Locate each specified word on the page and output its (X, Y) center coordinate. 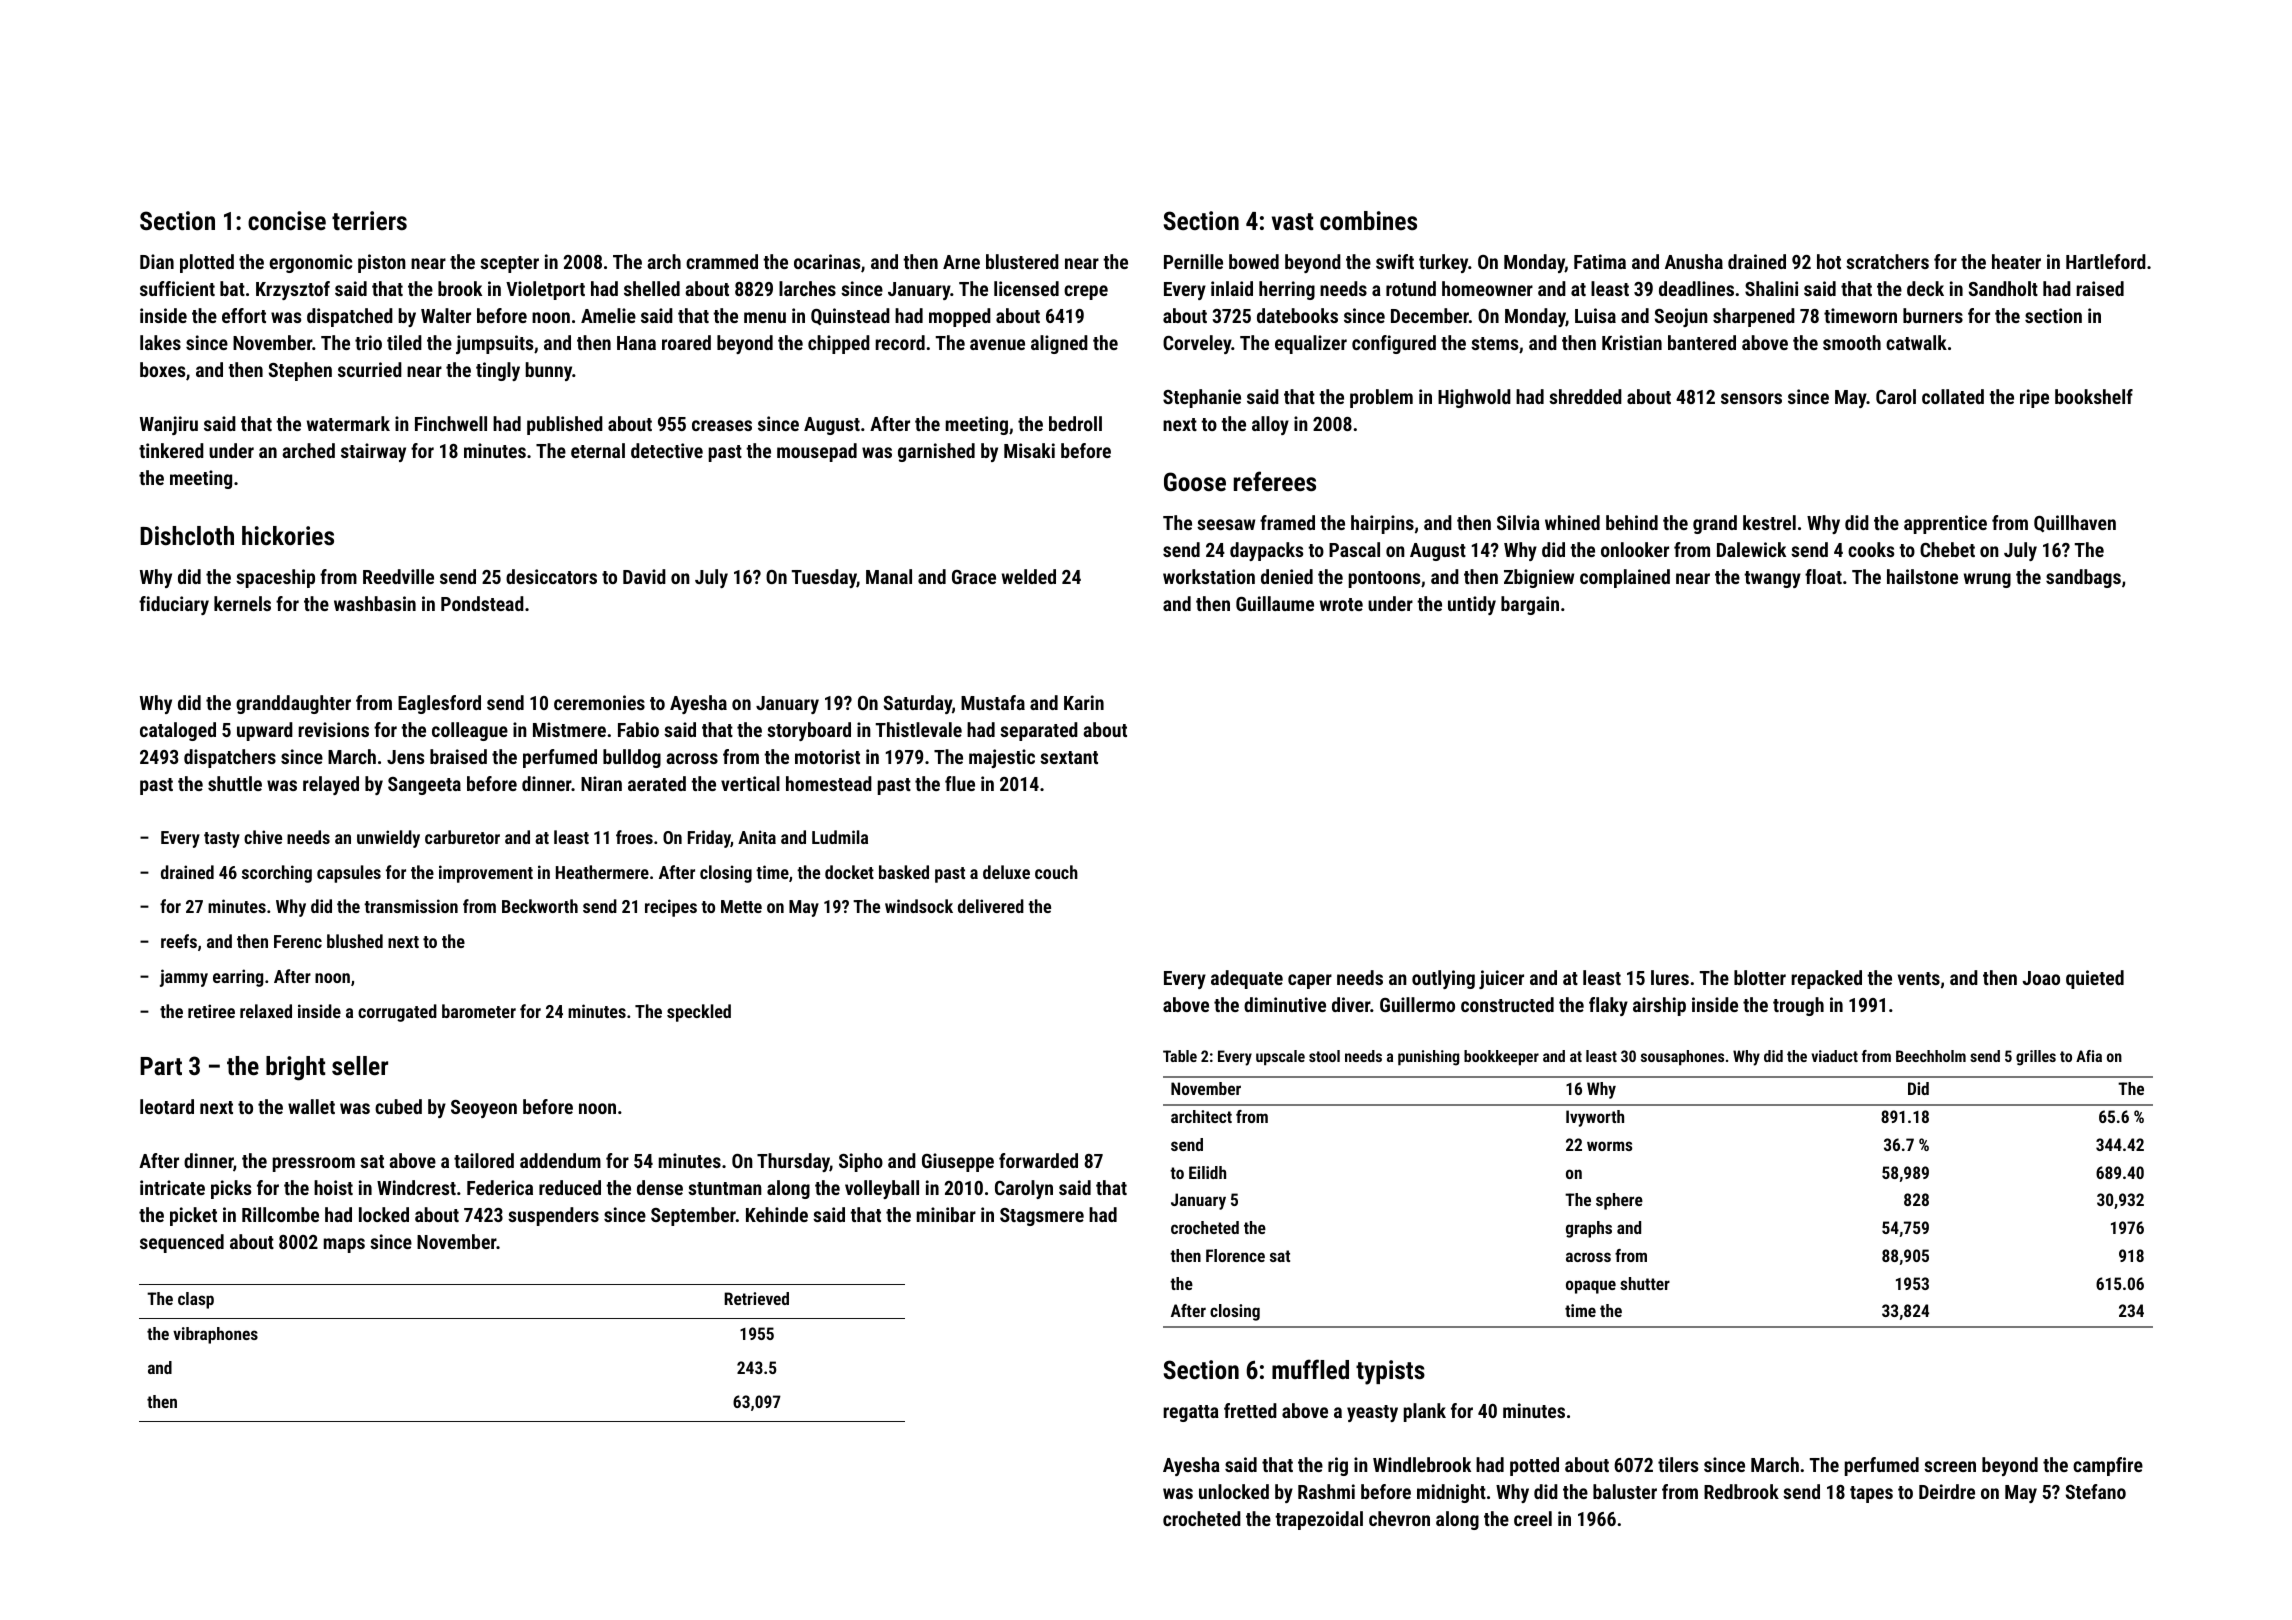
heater (2016, 261)
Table (1180, 1056)
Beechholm (1931, 1056)
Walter (446, 315)
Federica (500, 1187)
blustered (1022, 261)
